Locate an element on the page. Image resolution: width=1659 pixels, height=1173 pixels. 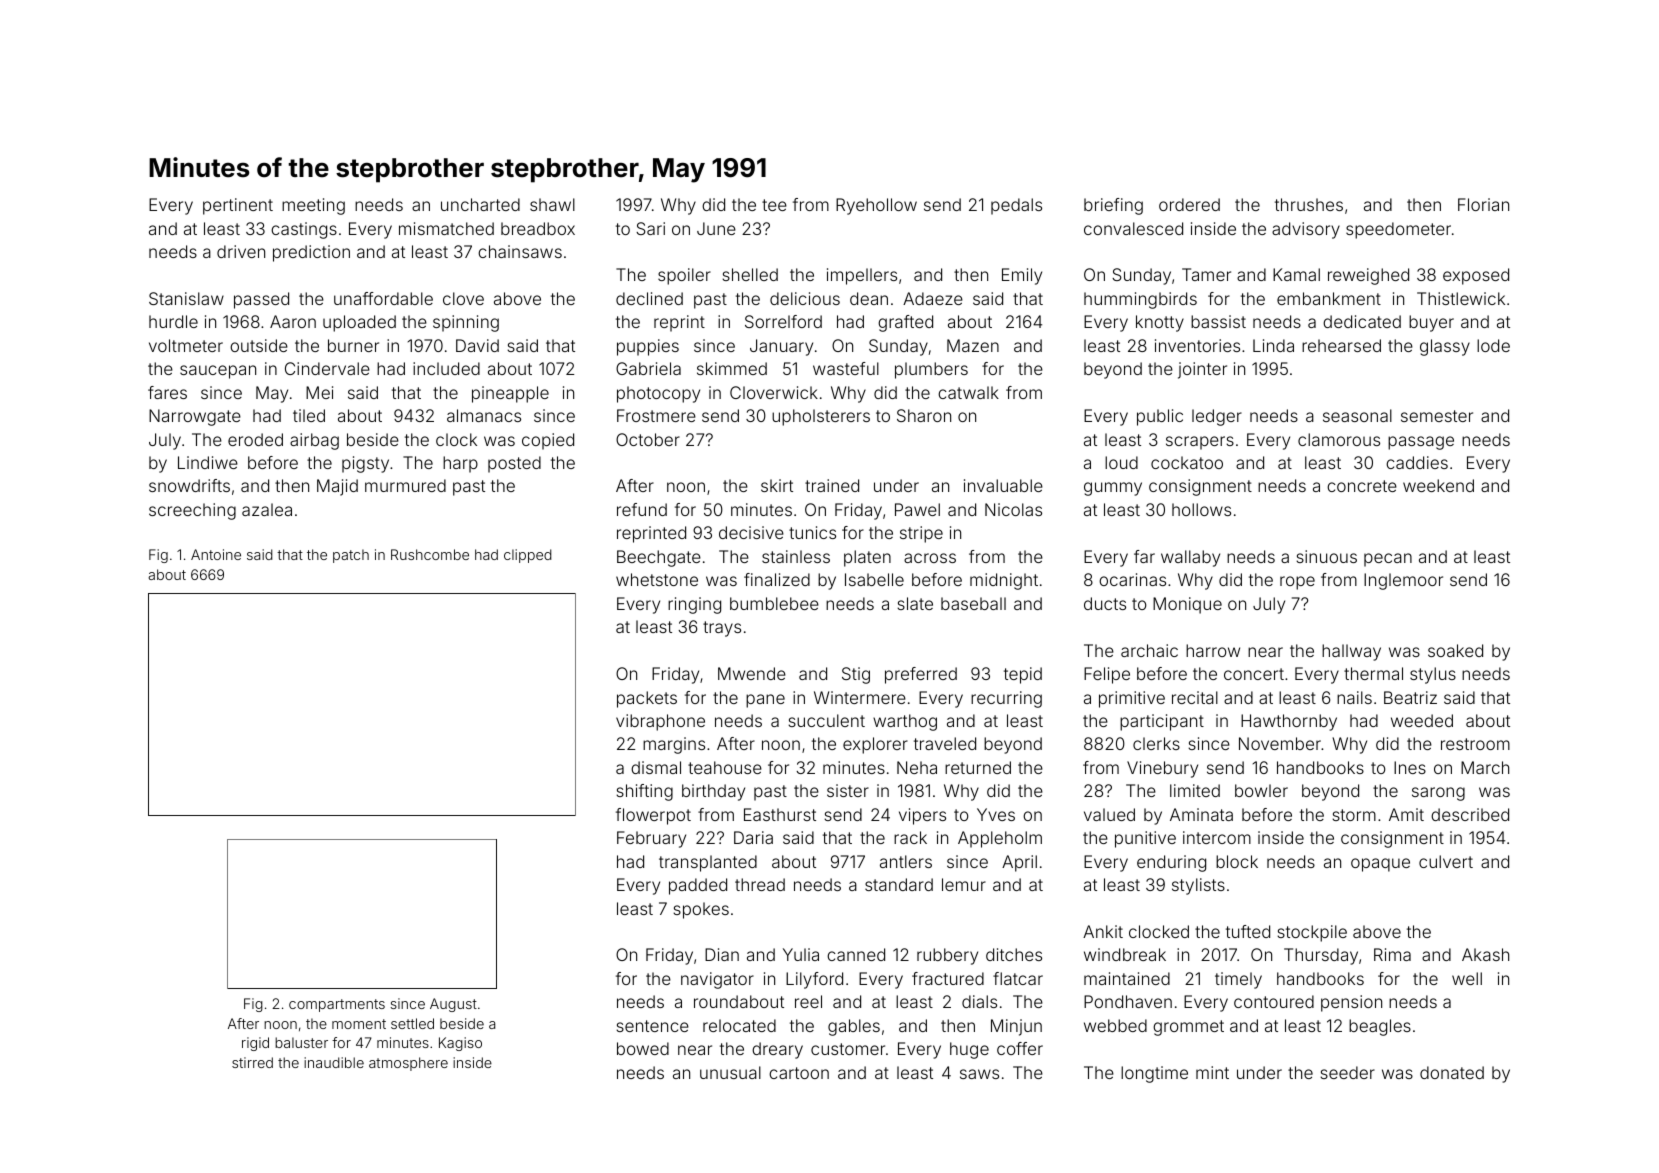
almanacs is located at coordinates (484, 415).
